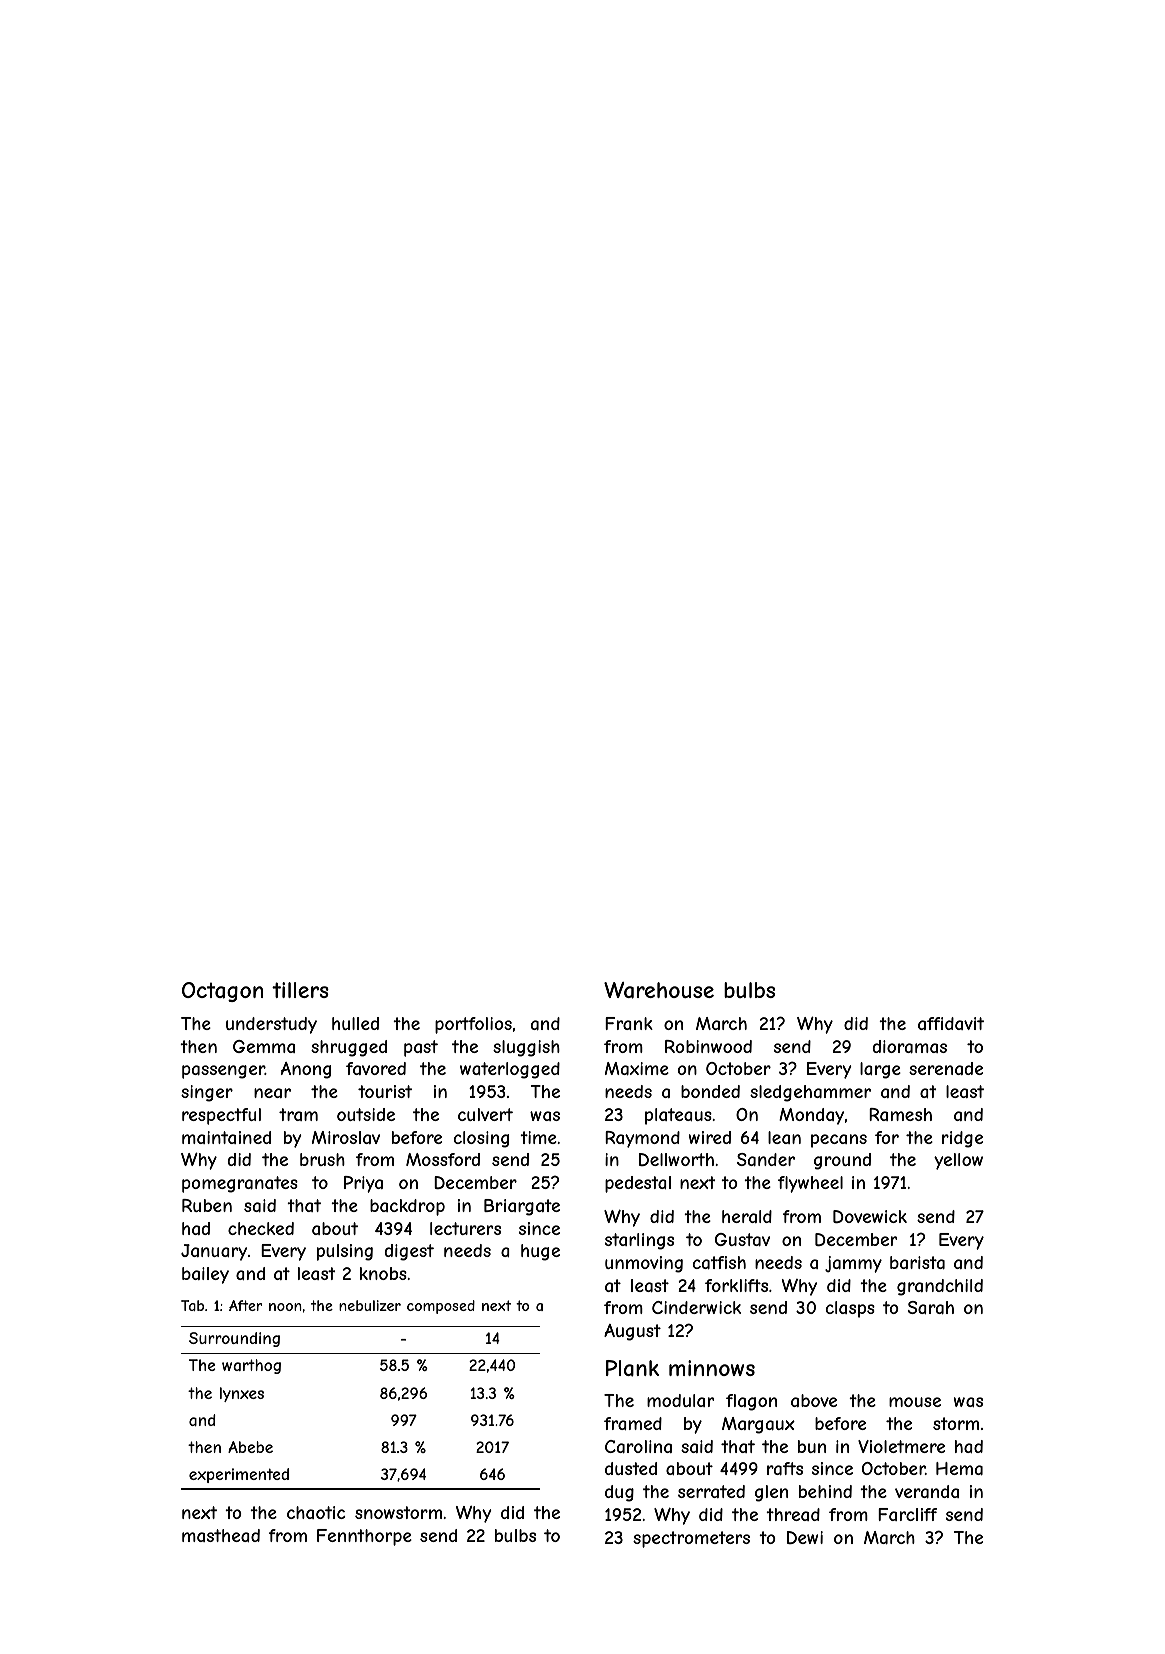  Describe the element at coordinates (951, 1023) in the image. I see `affidavit` at that location.
